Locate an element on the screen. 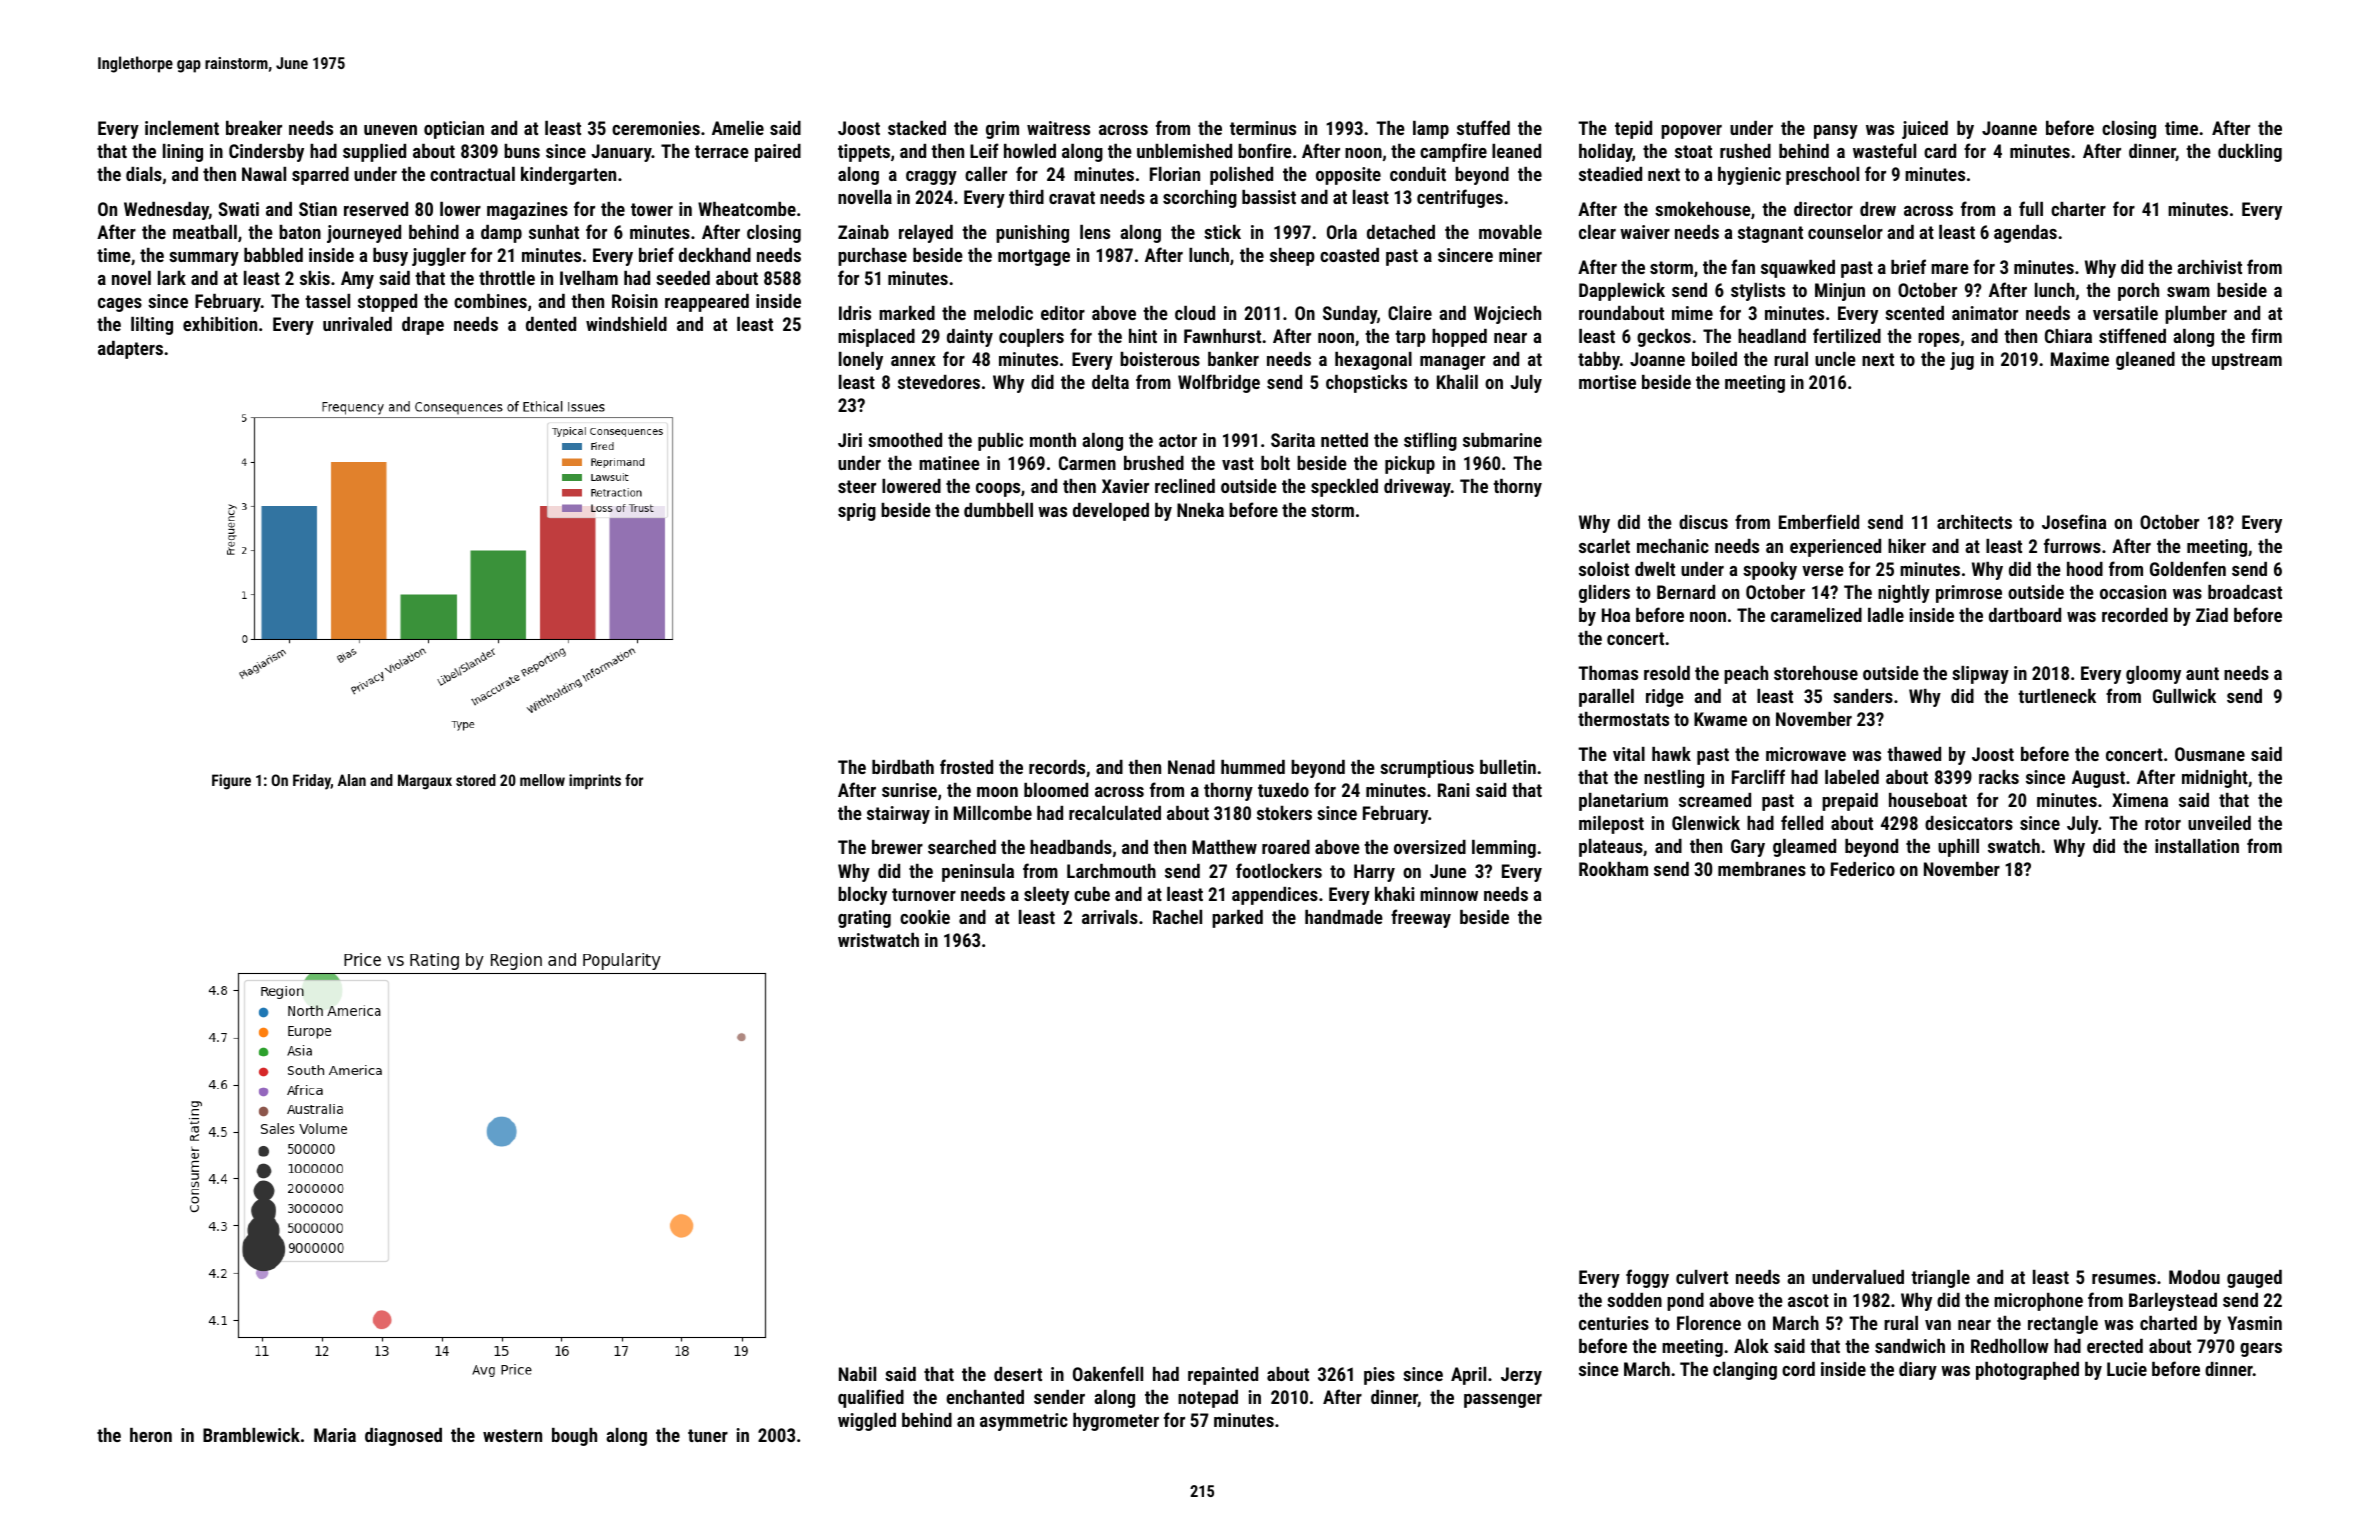 This screenshot has width=2380, height=1540. foggy is located at coordinates (1647, 1278).
